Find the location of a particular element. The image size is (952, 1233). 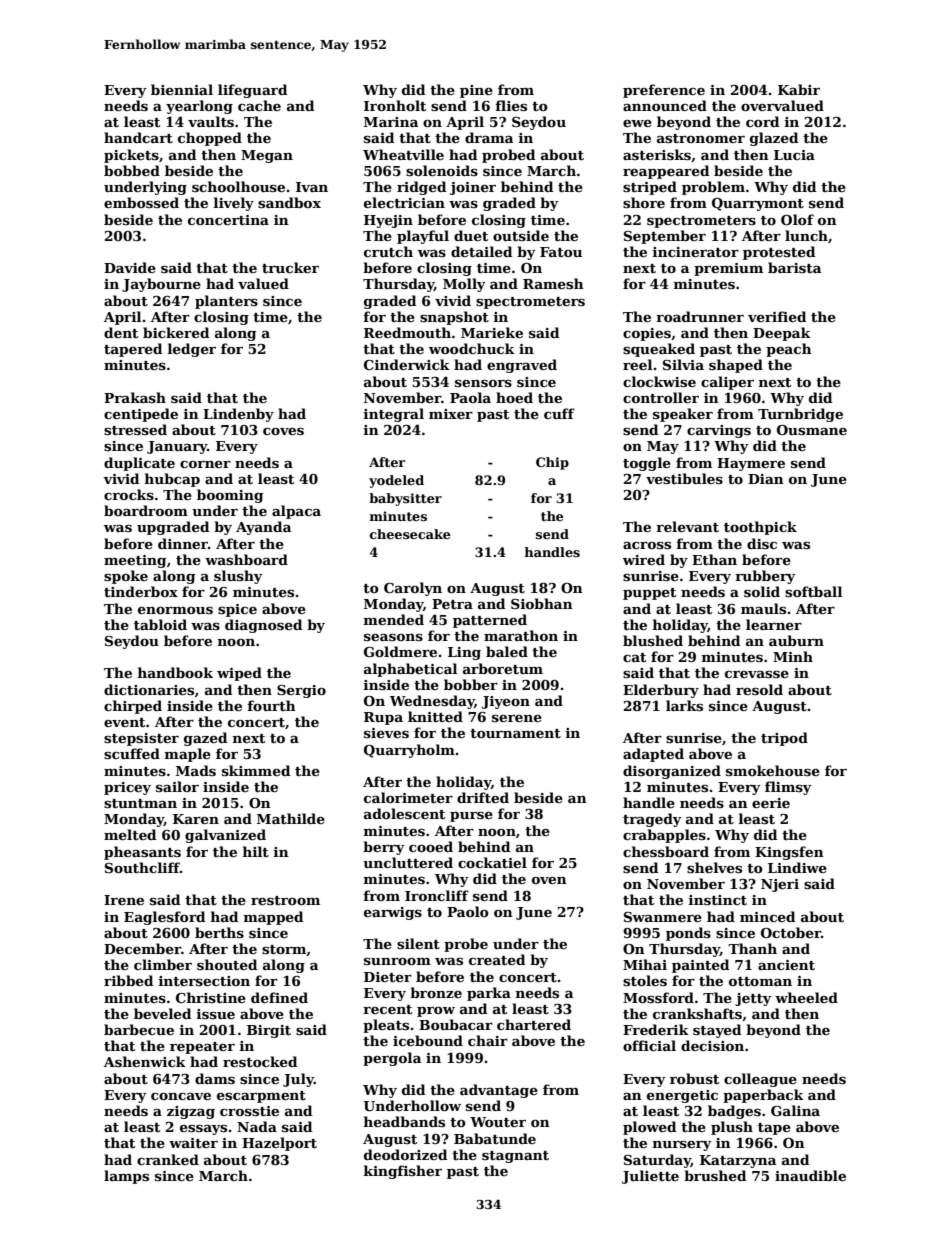

cheesecake is located at coordinates (410, 534).
